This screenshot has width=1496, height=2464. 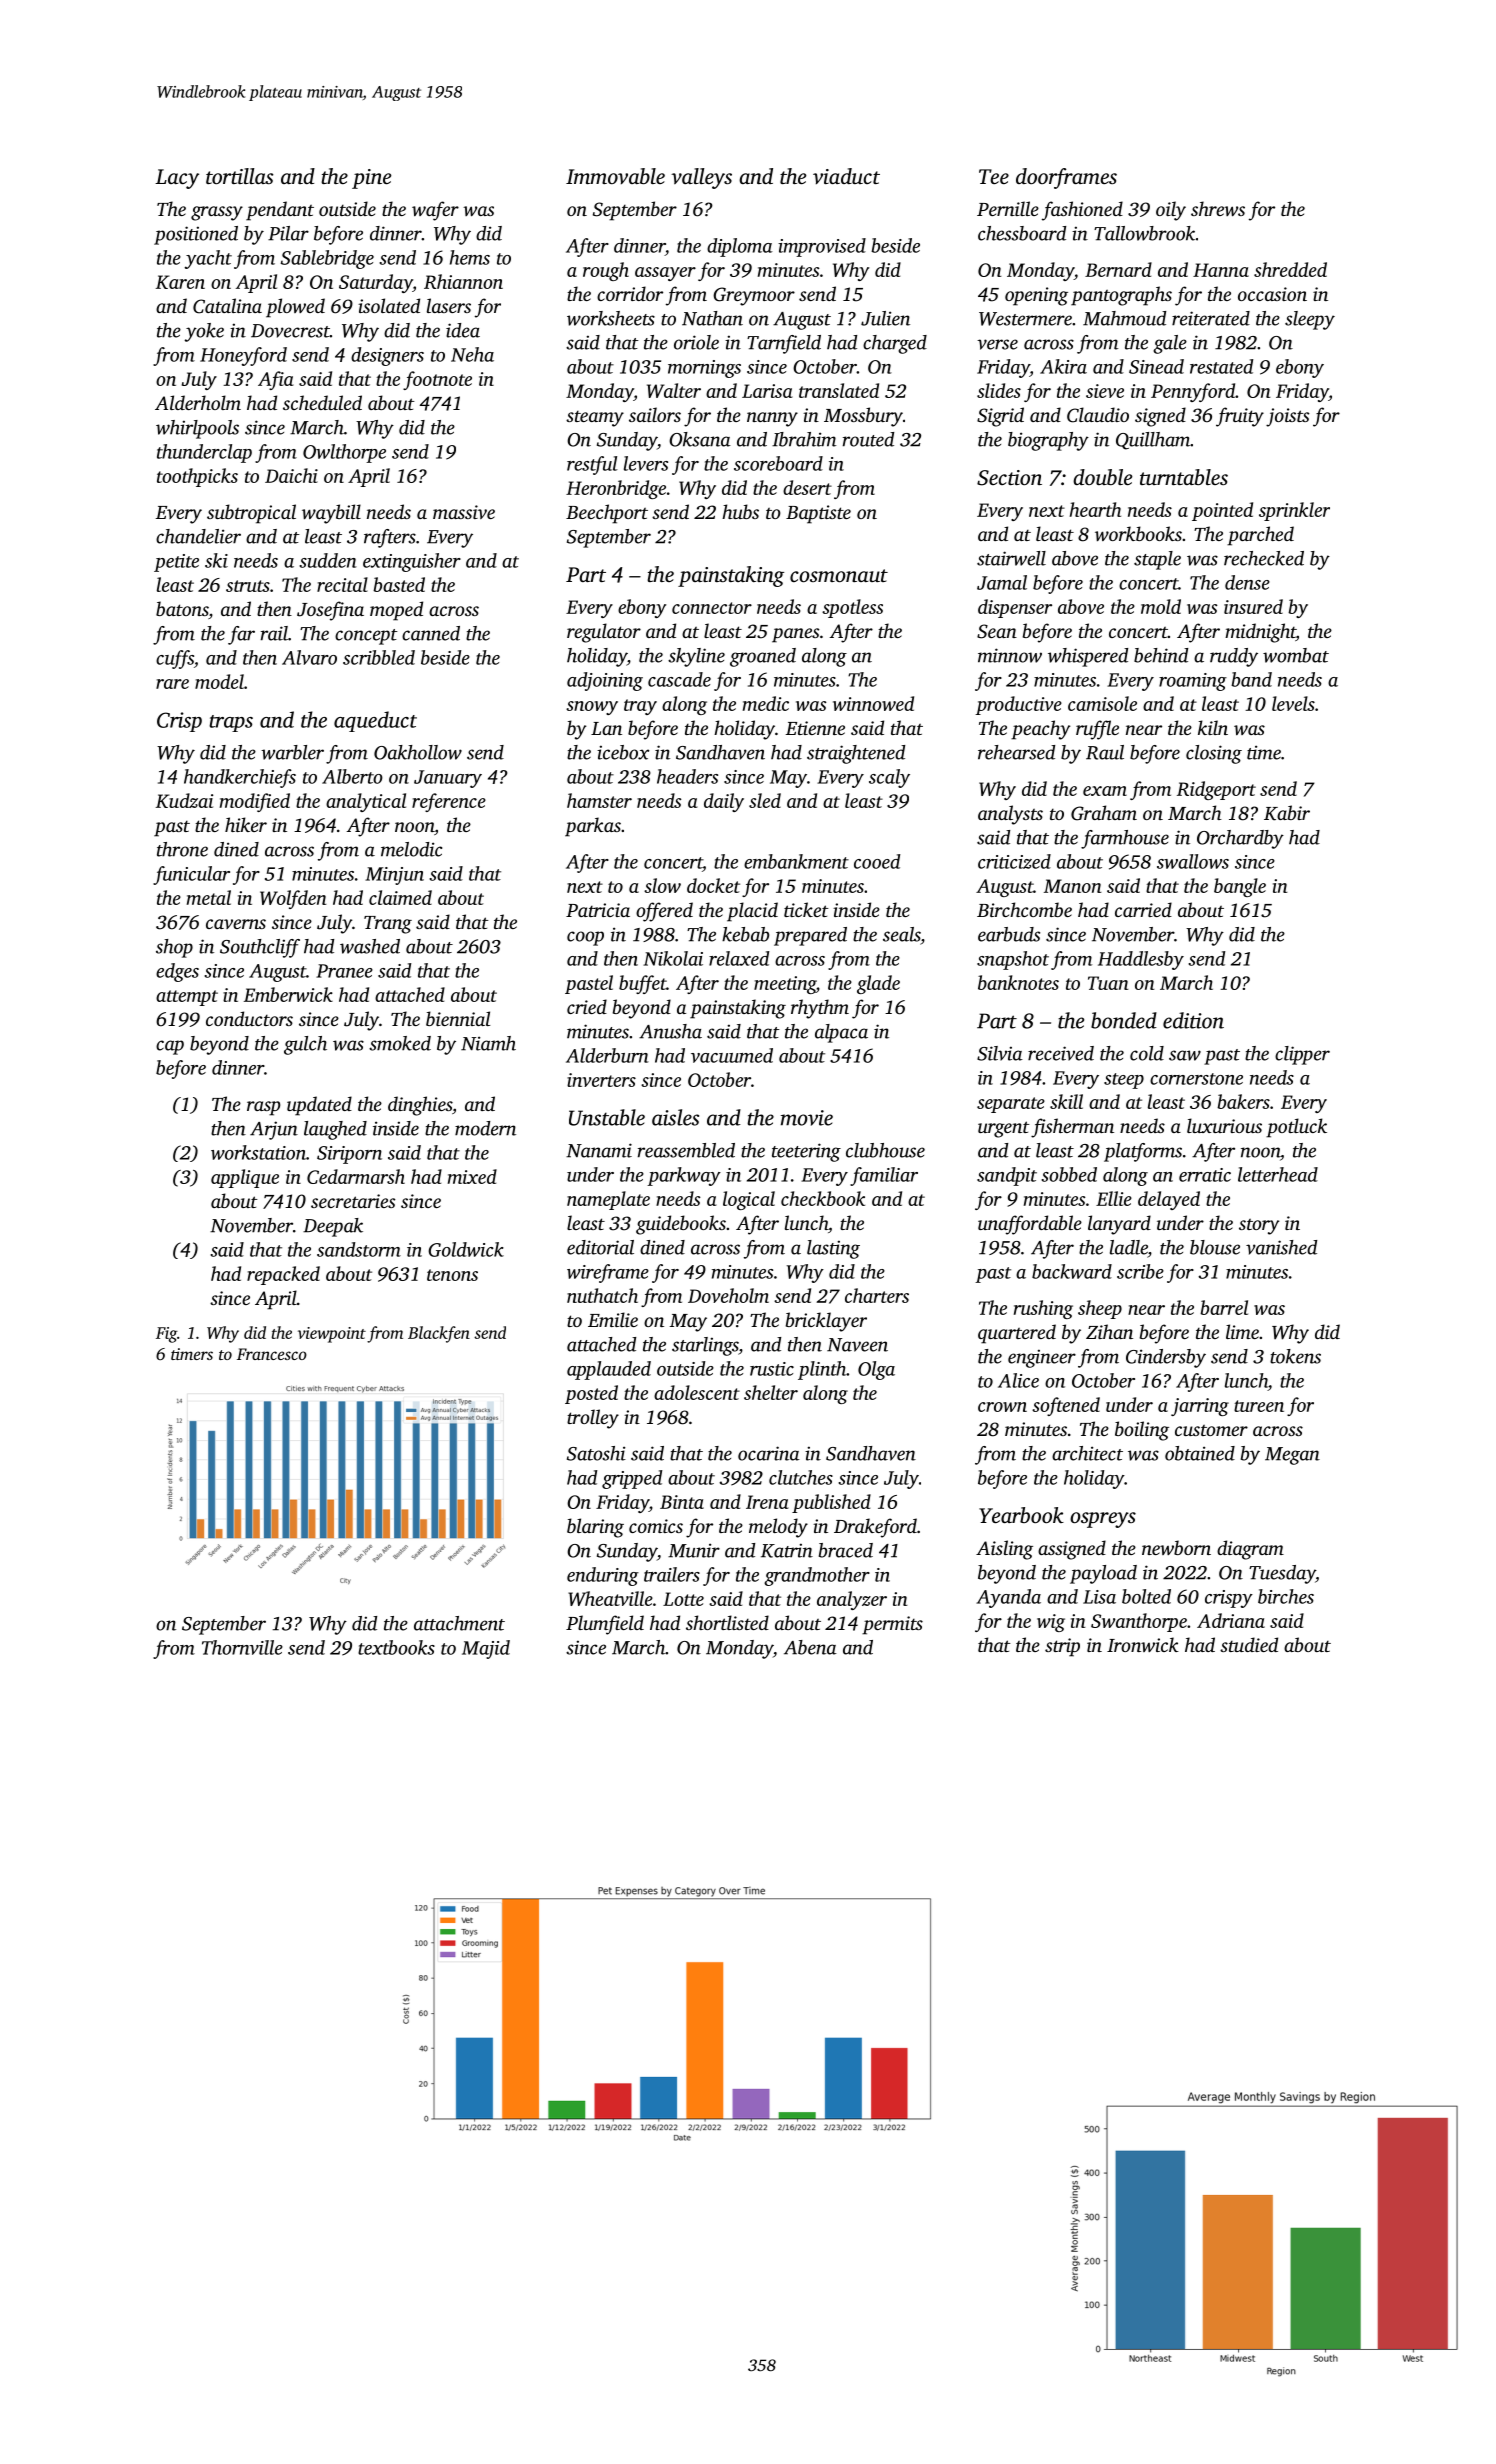 I want to click on Niamh, so click(x=488, y=1043).
